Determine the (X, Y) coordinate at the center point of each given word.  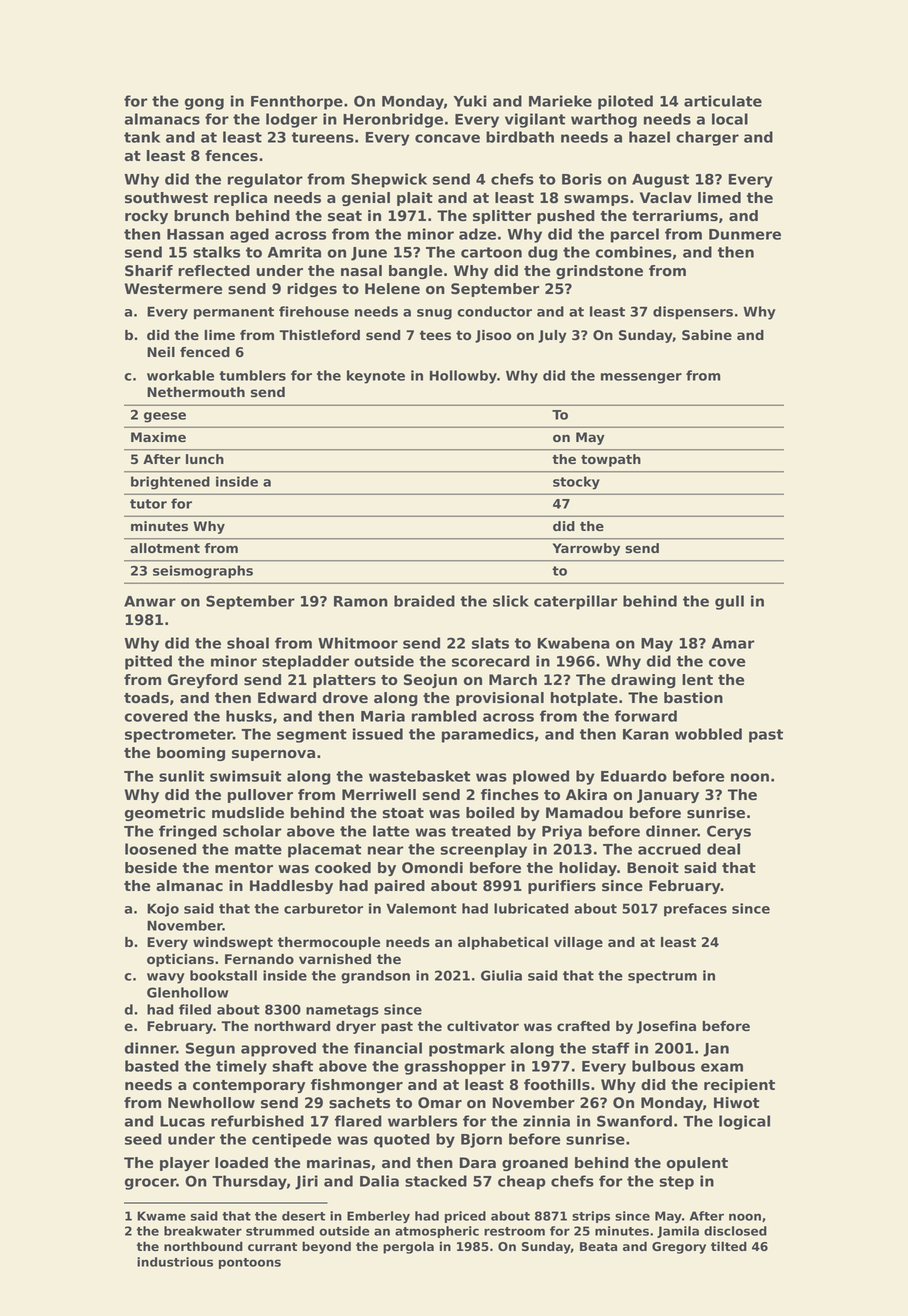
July (552, 336)
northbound (203, 1246)
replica (240, 199)
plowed (541, 777)
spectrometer (179, 736)
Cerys (729, 832)
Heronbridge (393, 120)
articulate (723, 101)
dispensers (693, 312)
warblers (422, 1121)
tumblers (252, 375)
